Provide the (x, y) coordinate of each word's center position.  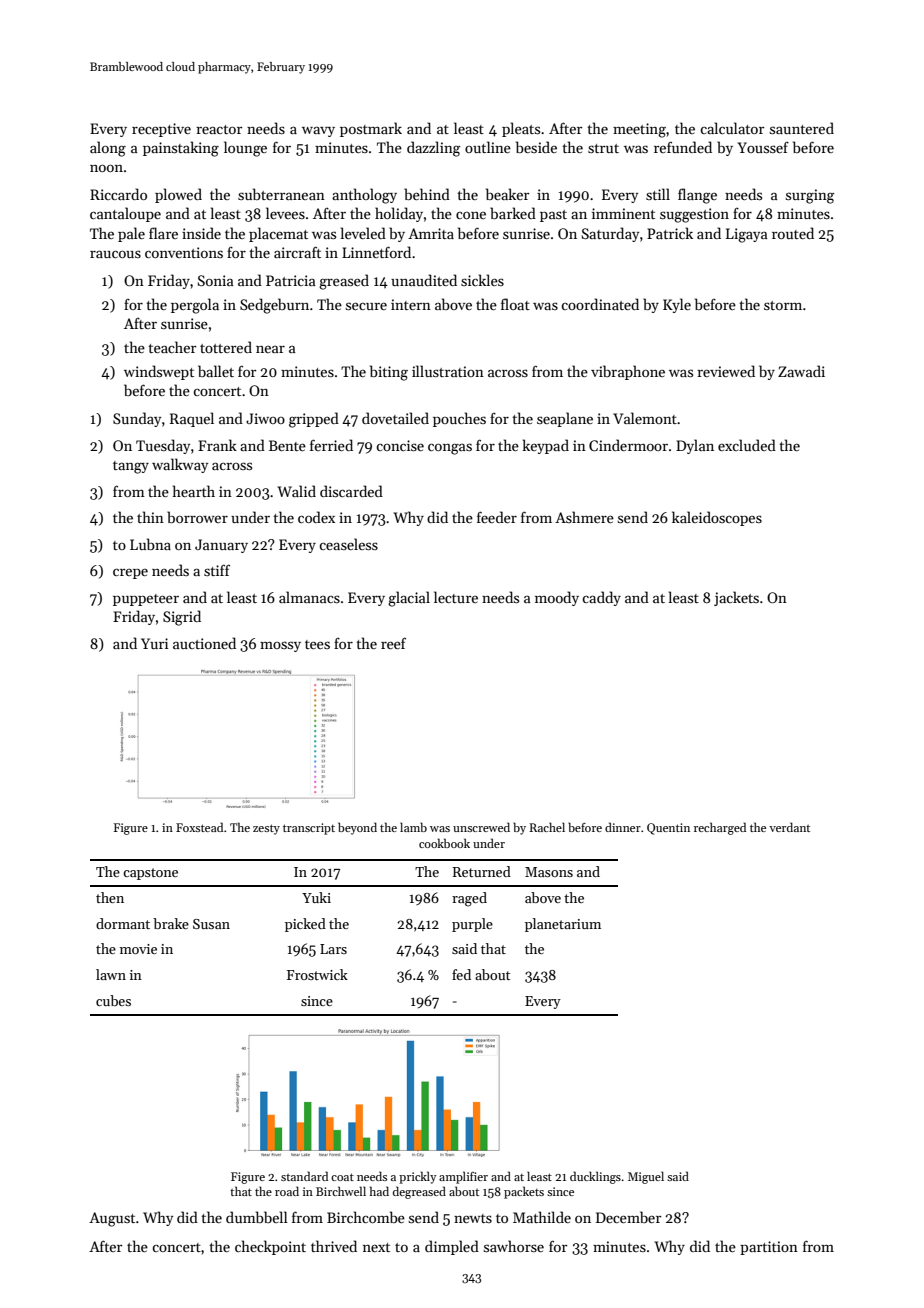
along (108, 149)
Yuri (154, 643)
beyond (357, 828)
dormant (123, 923)
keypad (545, 446)
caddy (601, 598)
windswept (159, 372)
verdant (789, 827)
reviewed (726, 371)
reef (393, 643)
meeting (639, 130)
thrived (334, 1246)
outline (488, 147)
